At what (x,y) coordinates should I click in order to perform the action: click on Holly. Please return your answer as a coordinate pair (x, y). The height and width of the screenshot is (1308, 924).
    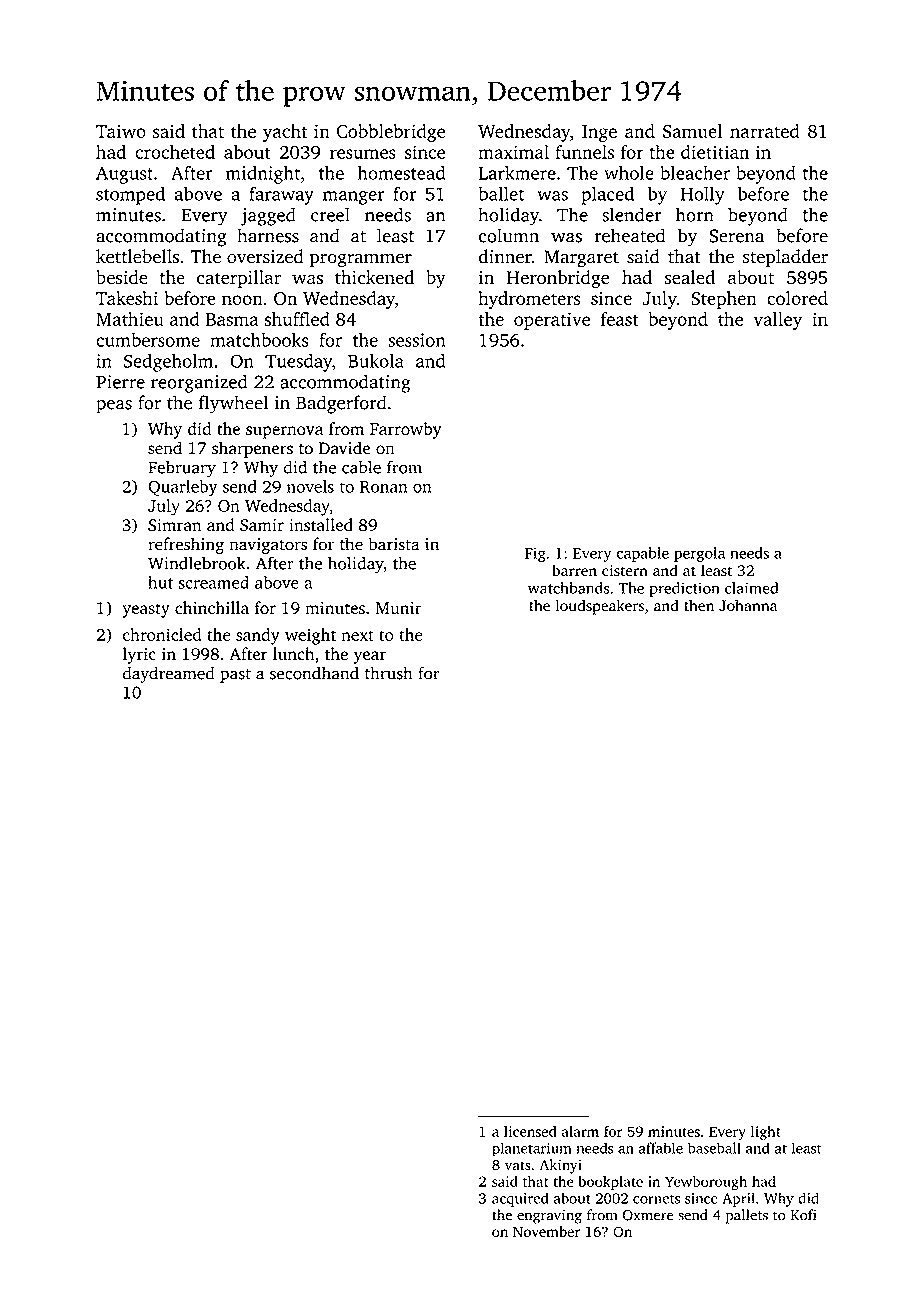
    Looking at the image, I should click on (702, 195).
